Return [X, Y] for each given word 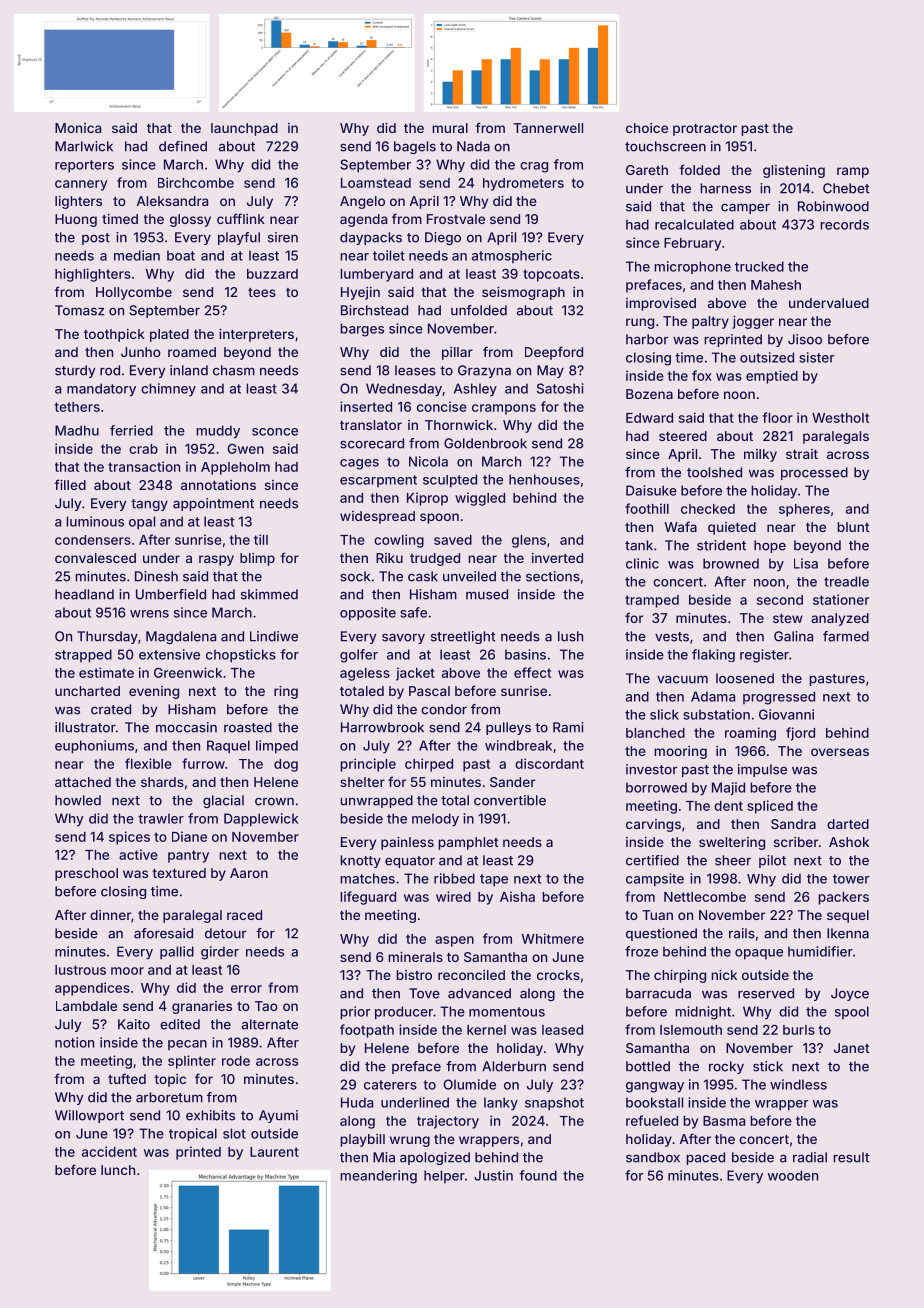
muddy [218, 432]
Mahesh [776, 285]
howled [78, 800]
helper [444, 1176]
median [137, 255]
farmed [846, 636]
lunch [118, 1170]
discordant [549, 763]
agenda [363, 220]
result [851, 1157]
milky [760, 455]
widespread [377, 517]
